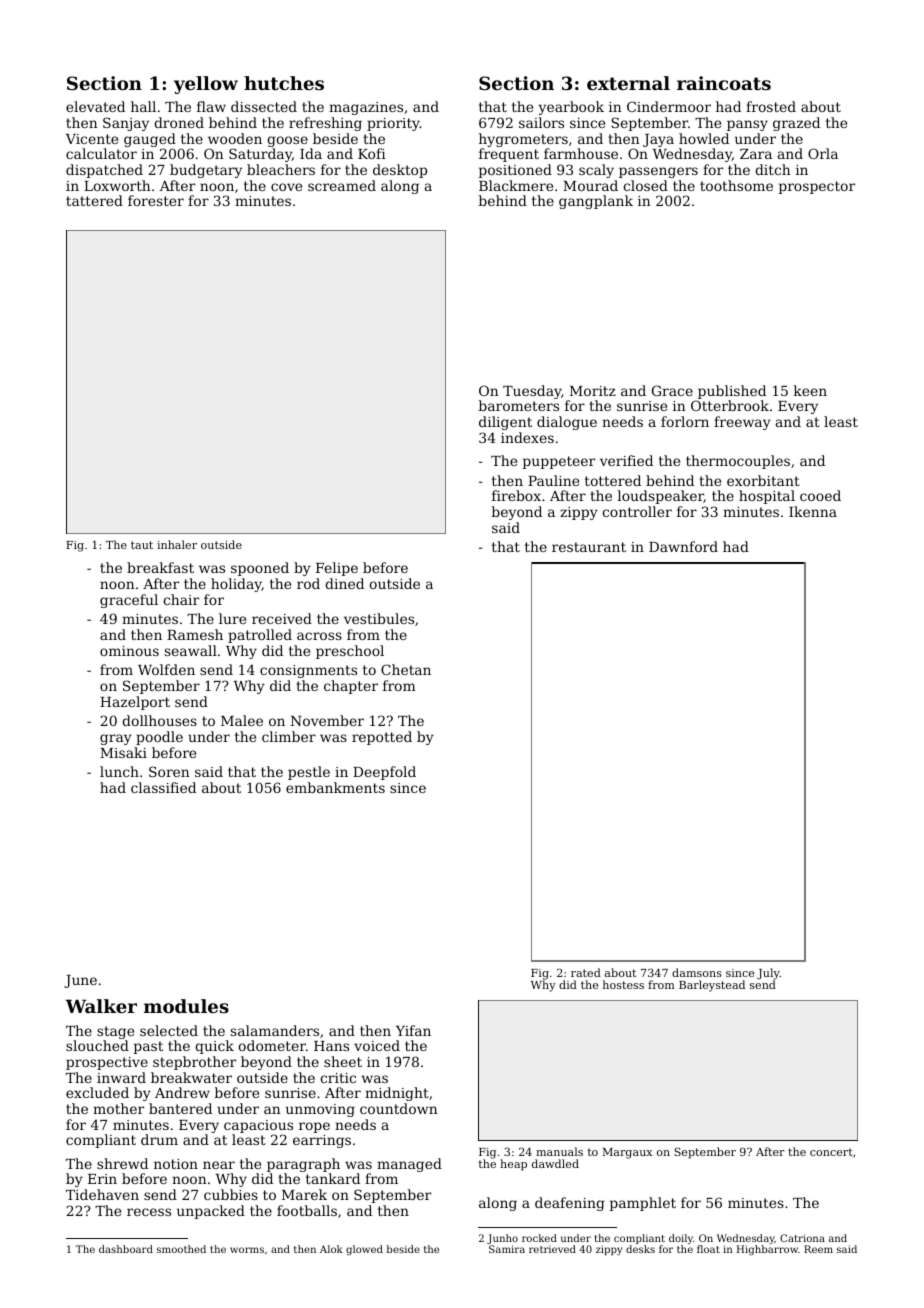  What do you see at coordinates (242, 720) in the screenshot?
I see `Malee` at bounding box center [242, 720].
